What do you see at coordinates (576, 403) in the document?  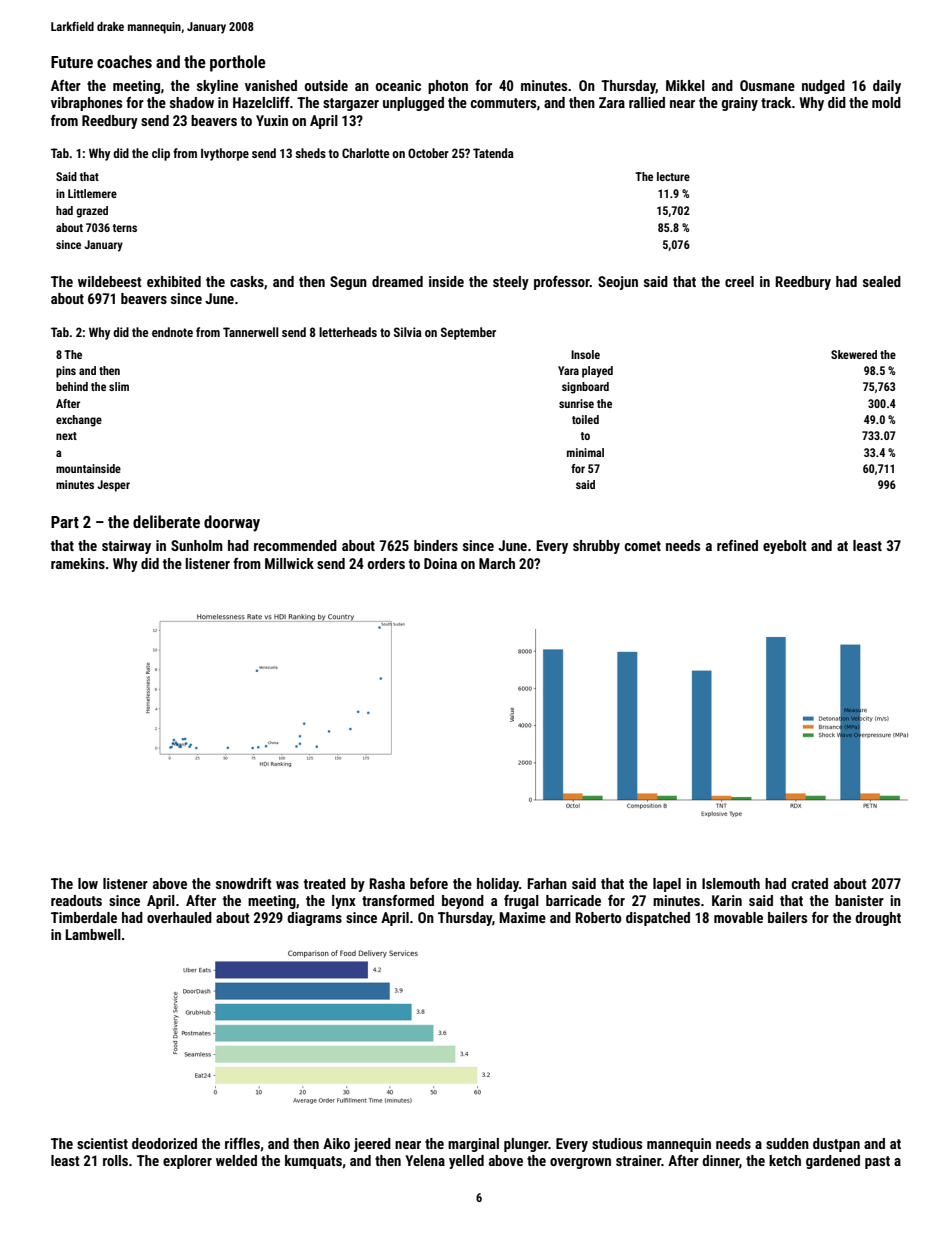 I see `sunrise` at bounding box center [576, 403].
